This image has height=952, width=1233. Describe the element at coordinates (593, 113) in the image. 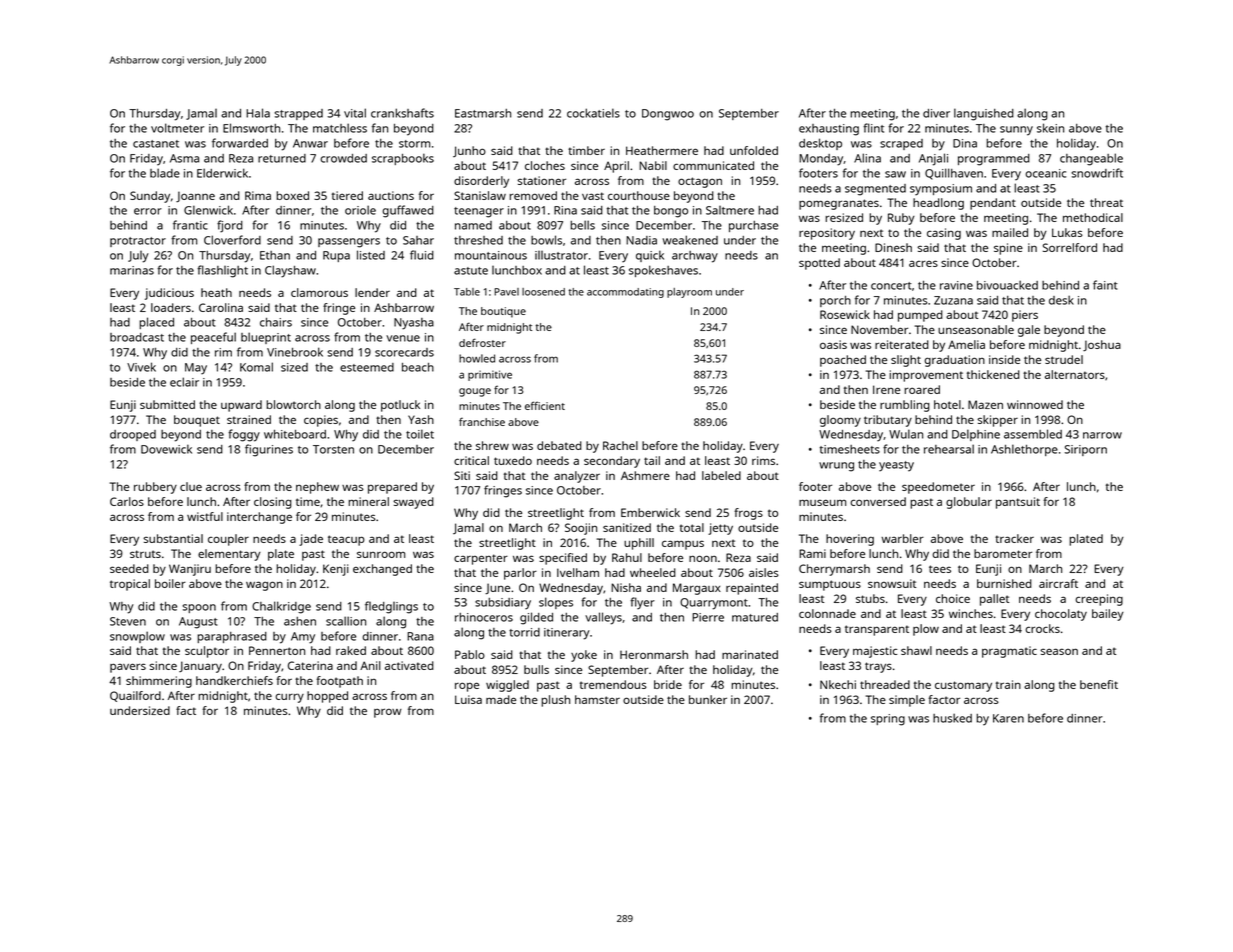

I see `cockatiels` at that location.
